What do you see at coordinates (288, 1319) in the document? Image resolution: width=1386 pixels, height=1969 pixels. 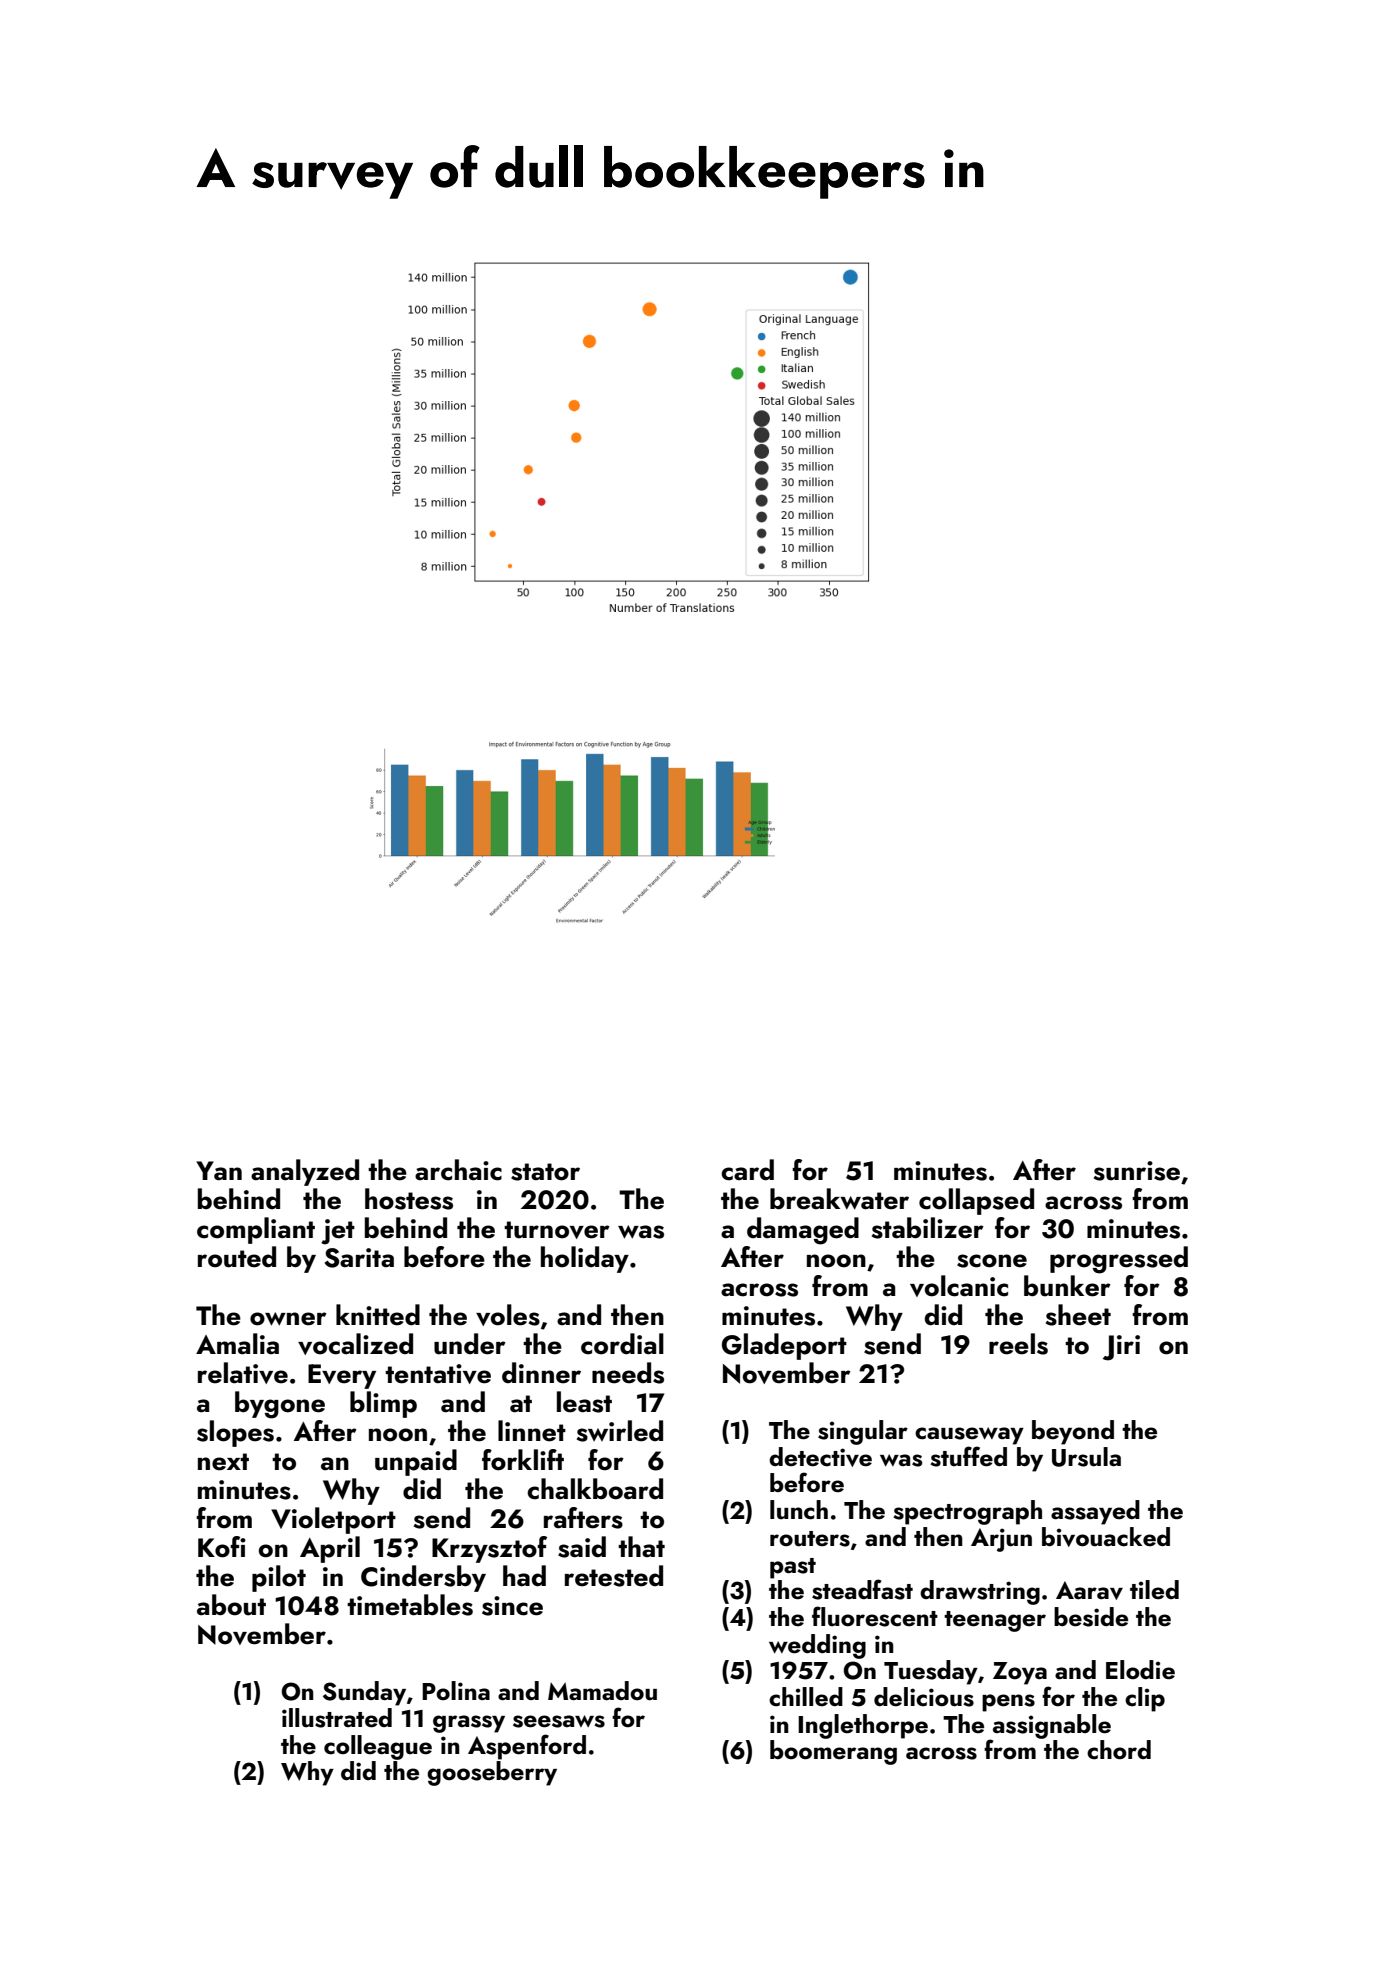 I see `owner` at bounding box center [288, 1319].
